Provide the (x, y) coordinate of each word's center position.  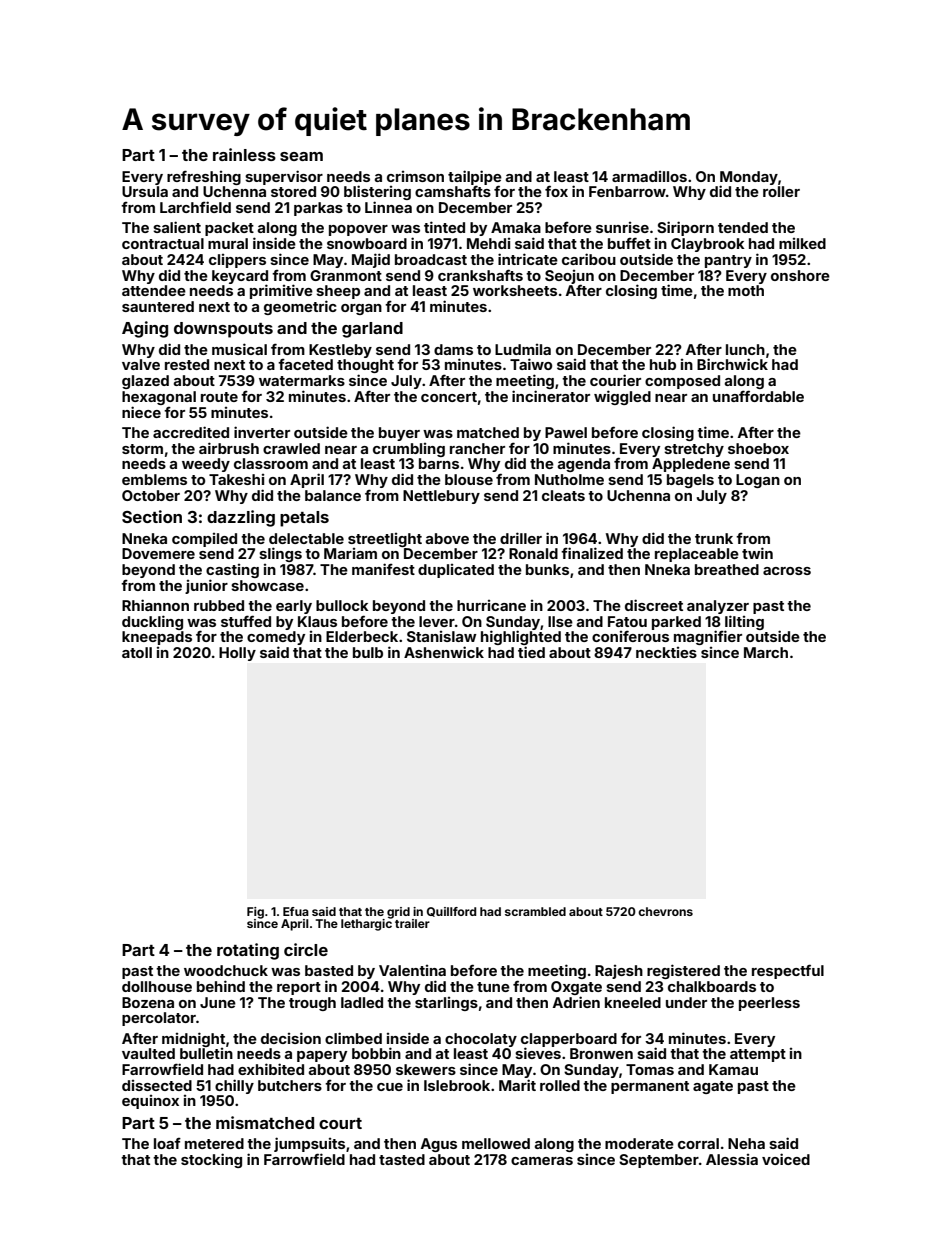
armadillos (649, 176)
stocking (211, 1160)
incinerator (551, 396)
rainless (244, 154)
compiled (204, 540)
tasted (402, 1159)
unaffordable (758, 396)
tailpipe (475, 177)
